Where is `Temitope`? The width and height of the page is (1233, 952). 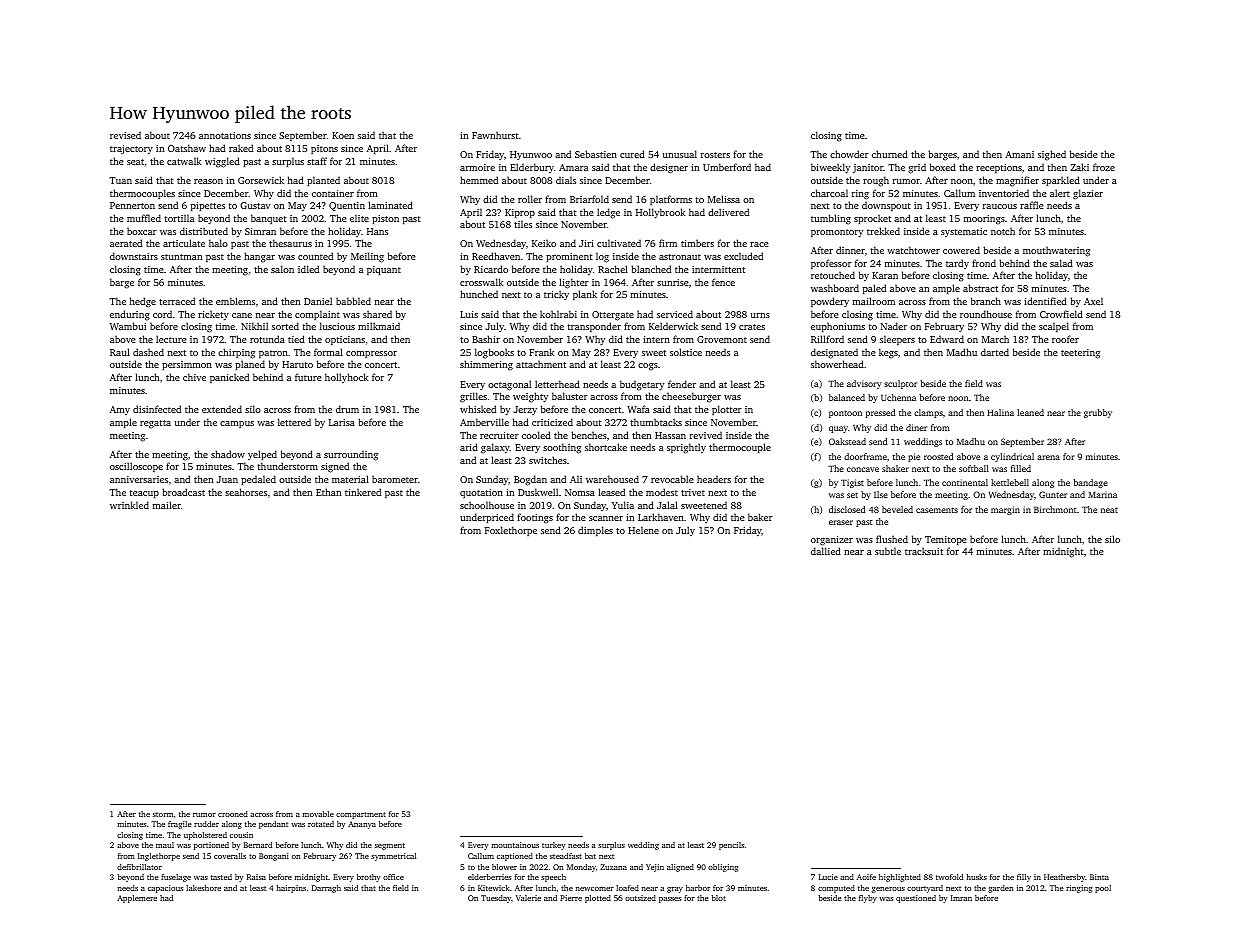 Temitope is located at coordinates (946, 540).
